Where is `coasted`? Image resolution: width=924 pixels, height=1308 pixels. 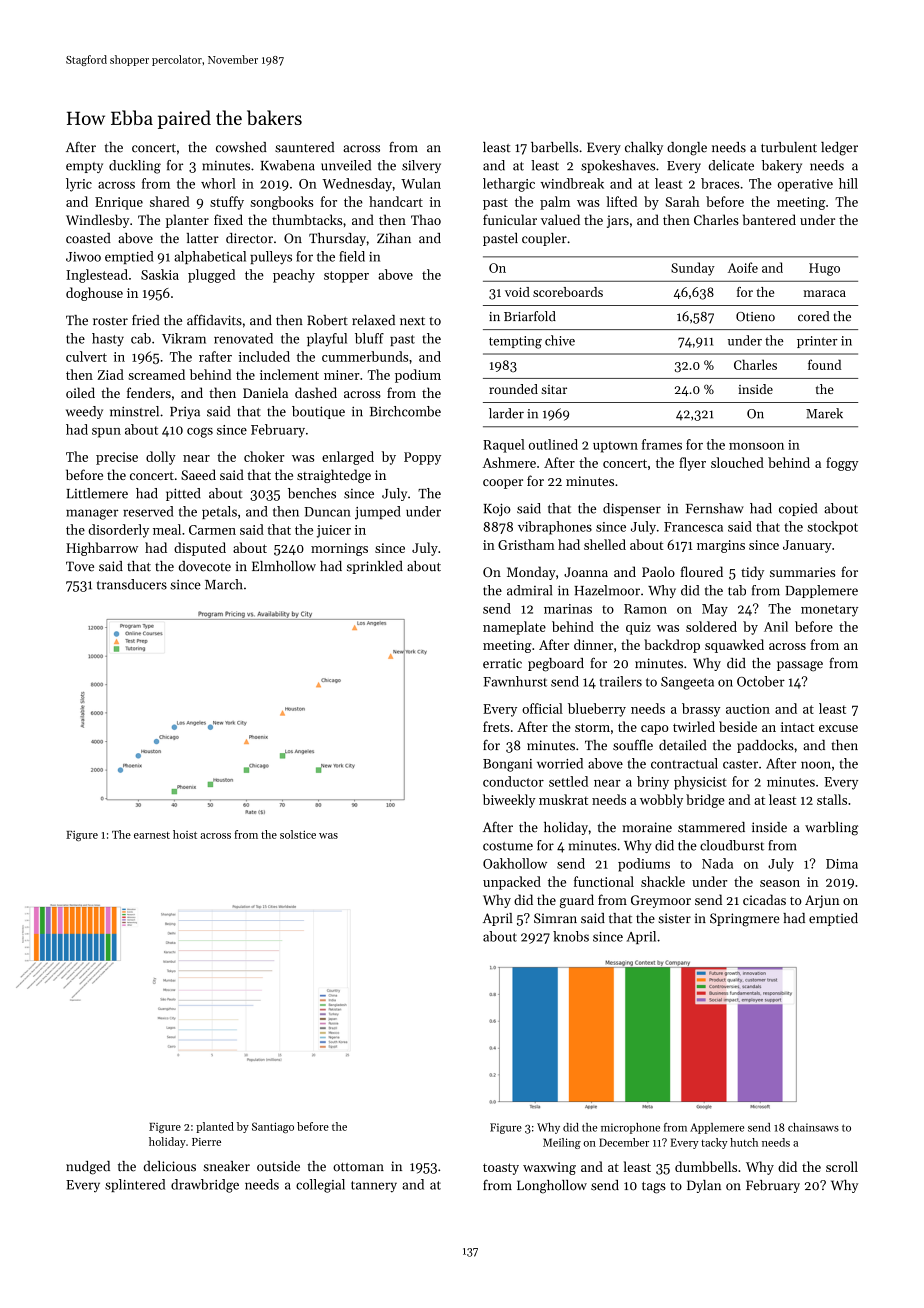 coasted is located at coordinates (88, 238).
